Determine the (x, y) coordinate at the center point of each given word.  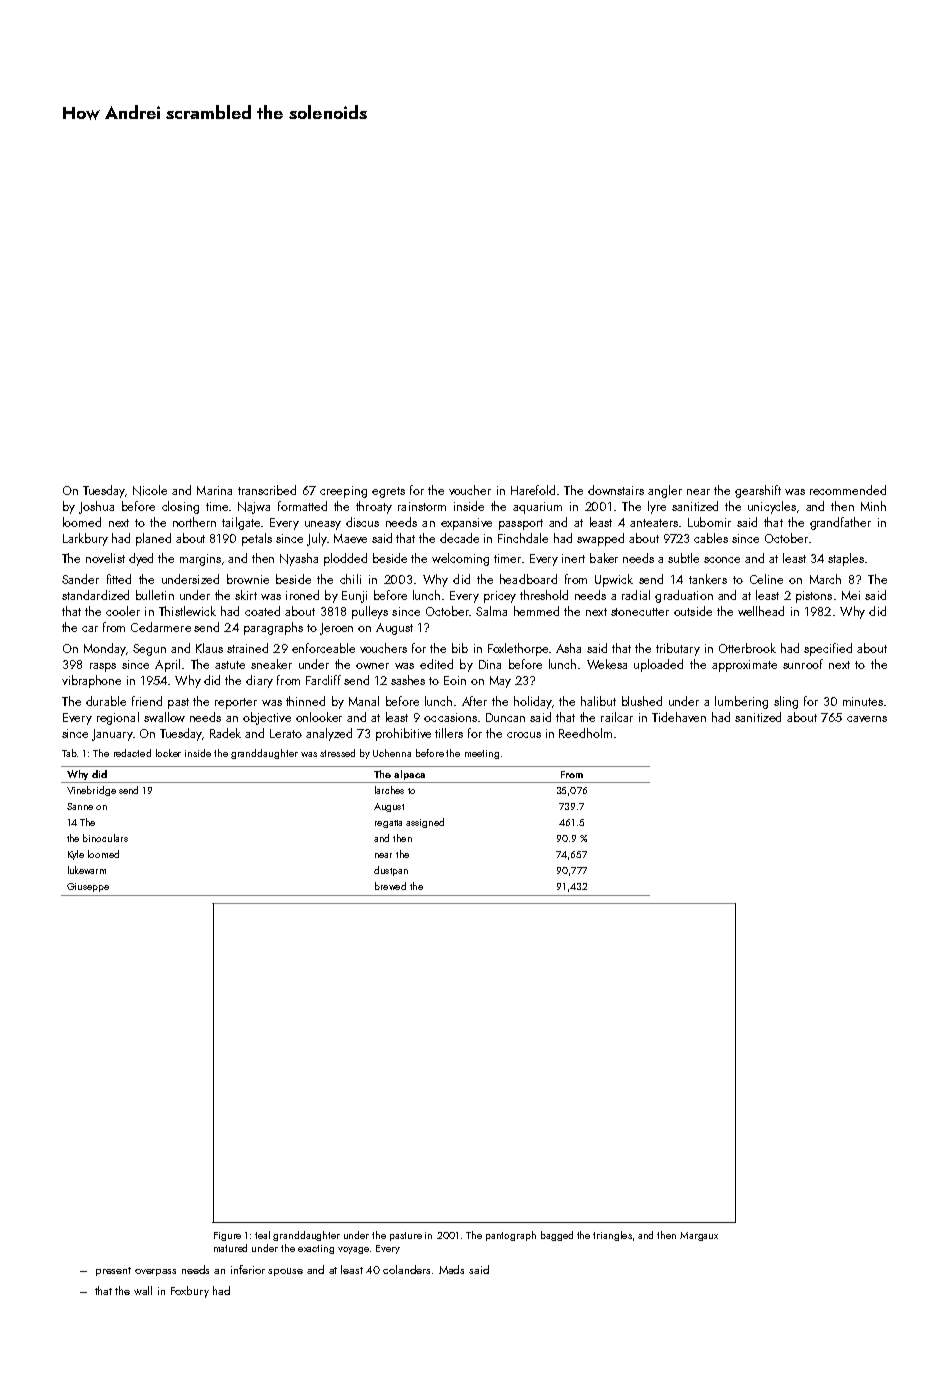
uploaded (658, 665)
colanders (408, 1269)
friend (147, 701)
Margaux (699, 1236)
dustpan (391, 871)
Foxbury (190, 1292)
